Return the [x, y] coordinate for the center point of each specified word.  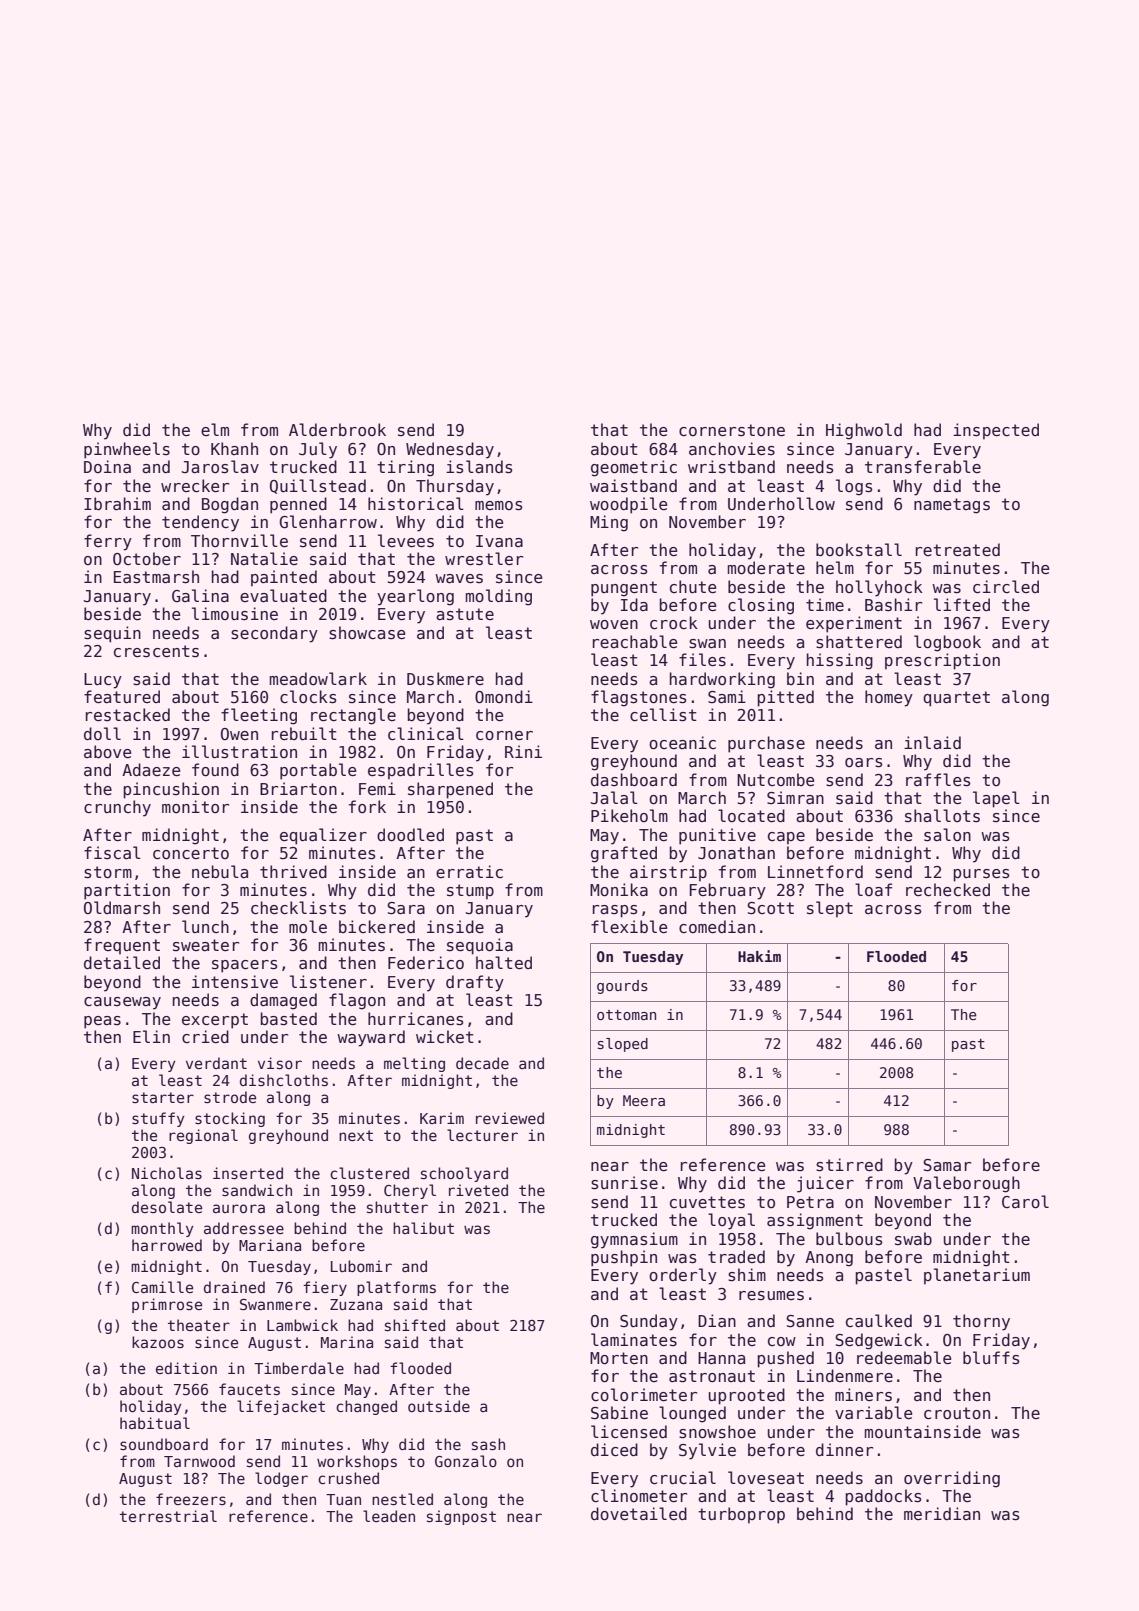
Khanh [234, 448]
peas [102, 1022]
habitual [155, 1423]
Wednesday [450, 450]
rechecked [948, 889]
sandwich [257, 1190]
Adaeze [151, 769]
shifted [415, 1325]
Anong [829, 1259]
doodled [410, 835]
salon [947, 835]
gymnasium [634, 1240]
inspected [996, 431]
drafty [475, 983]
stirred [849, 1164]
